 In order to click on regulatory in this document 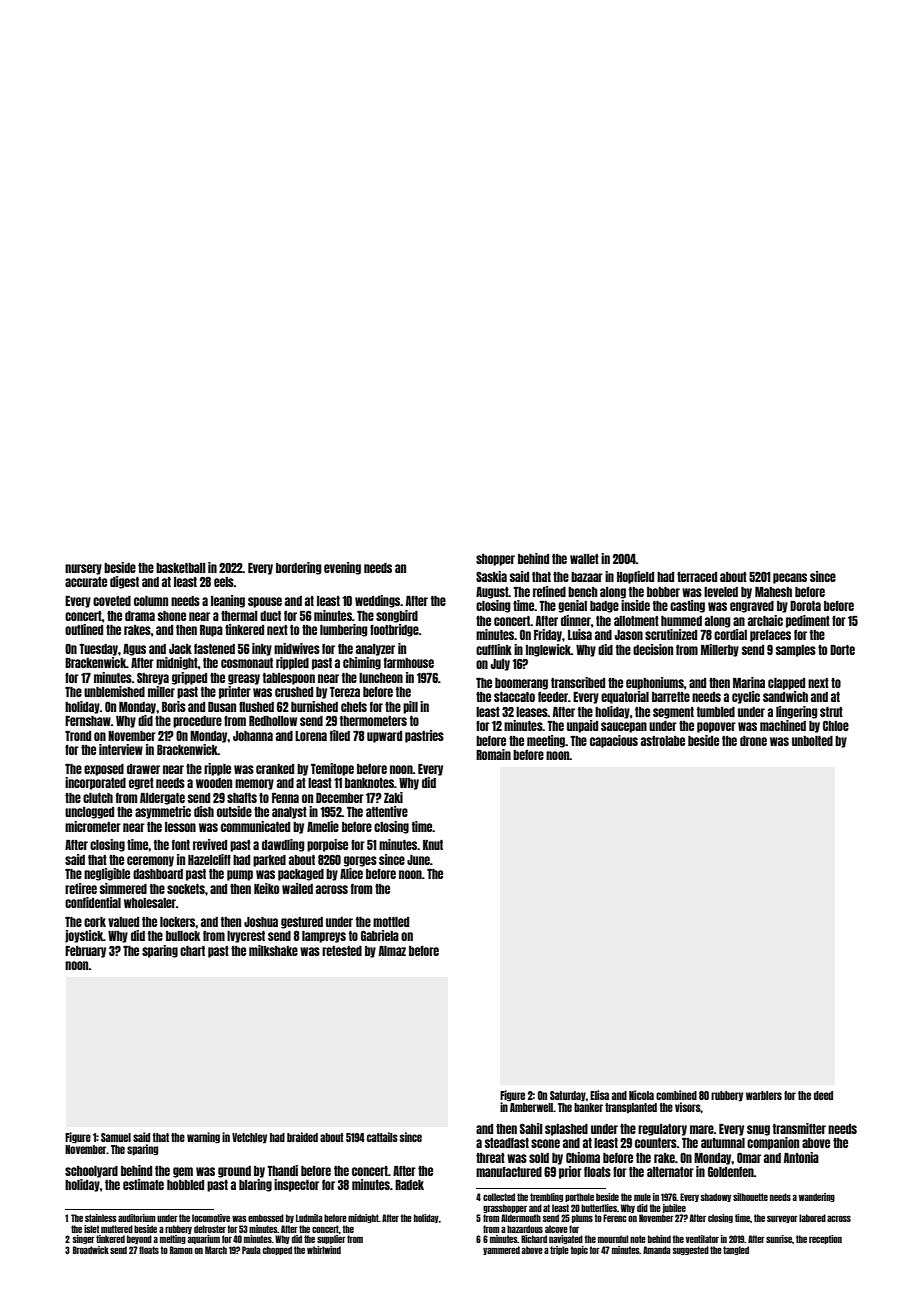, I will do `click(662, 1130)`.
